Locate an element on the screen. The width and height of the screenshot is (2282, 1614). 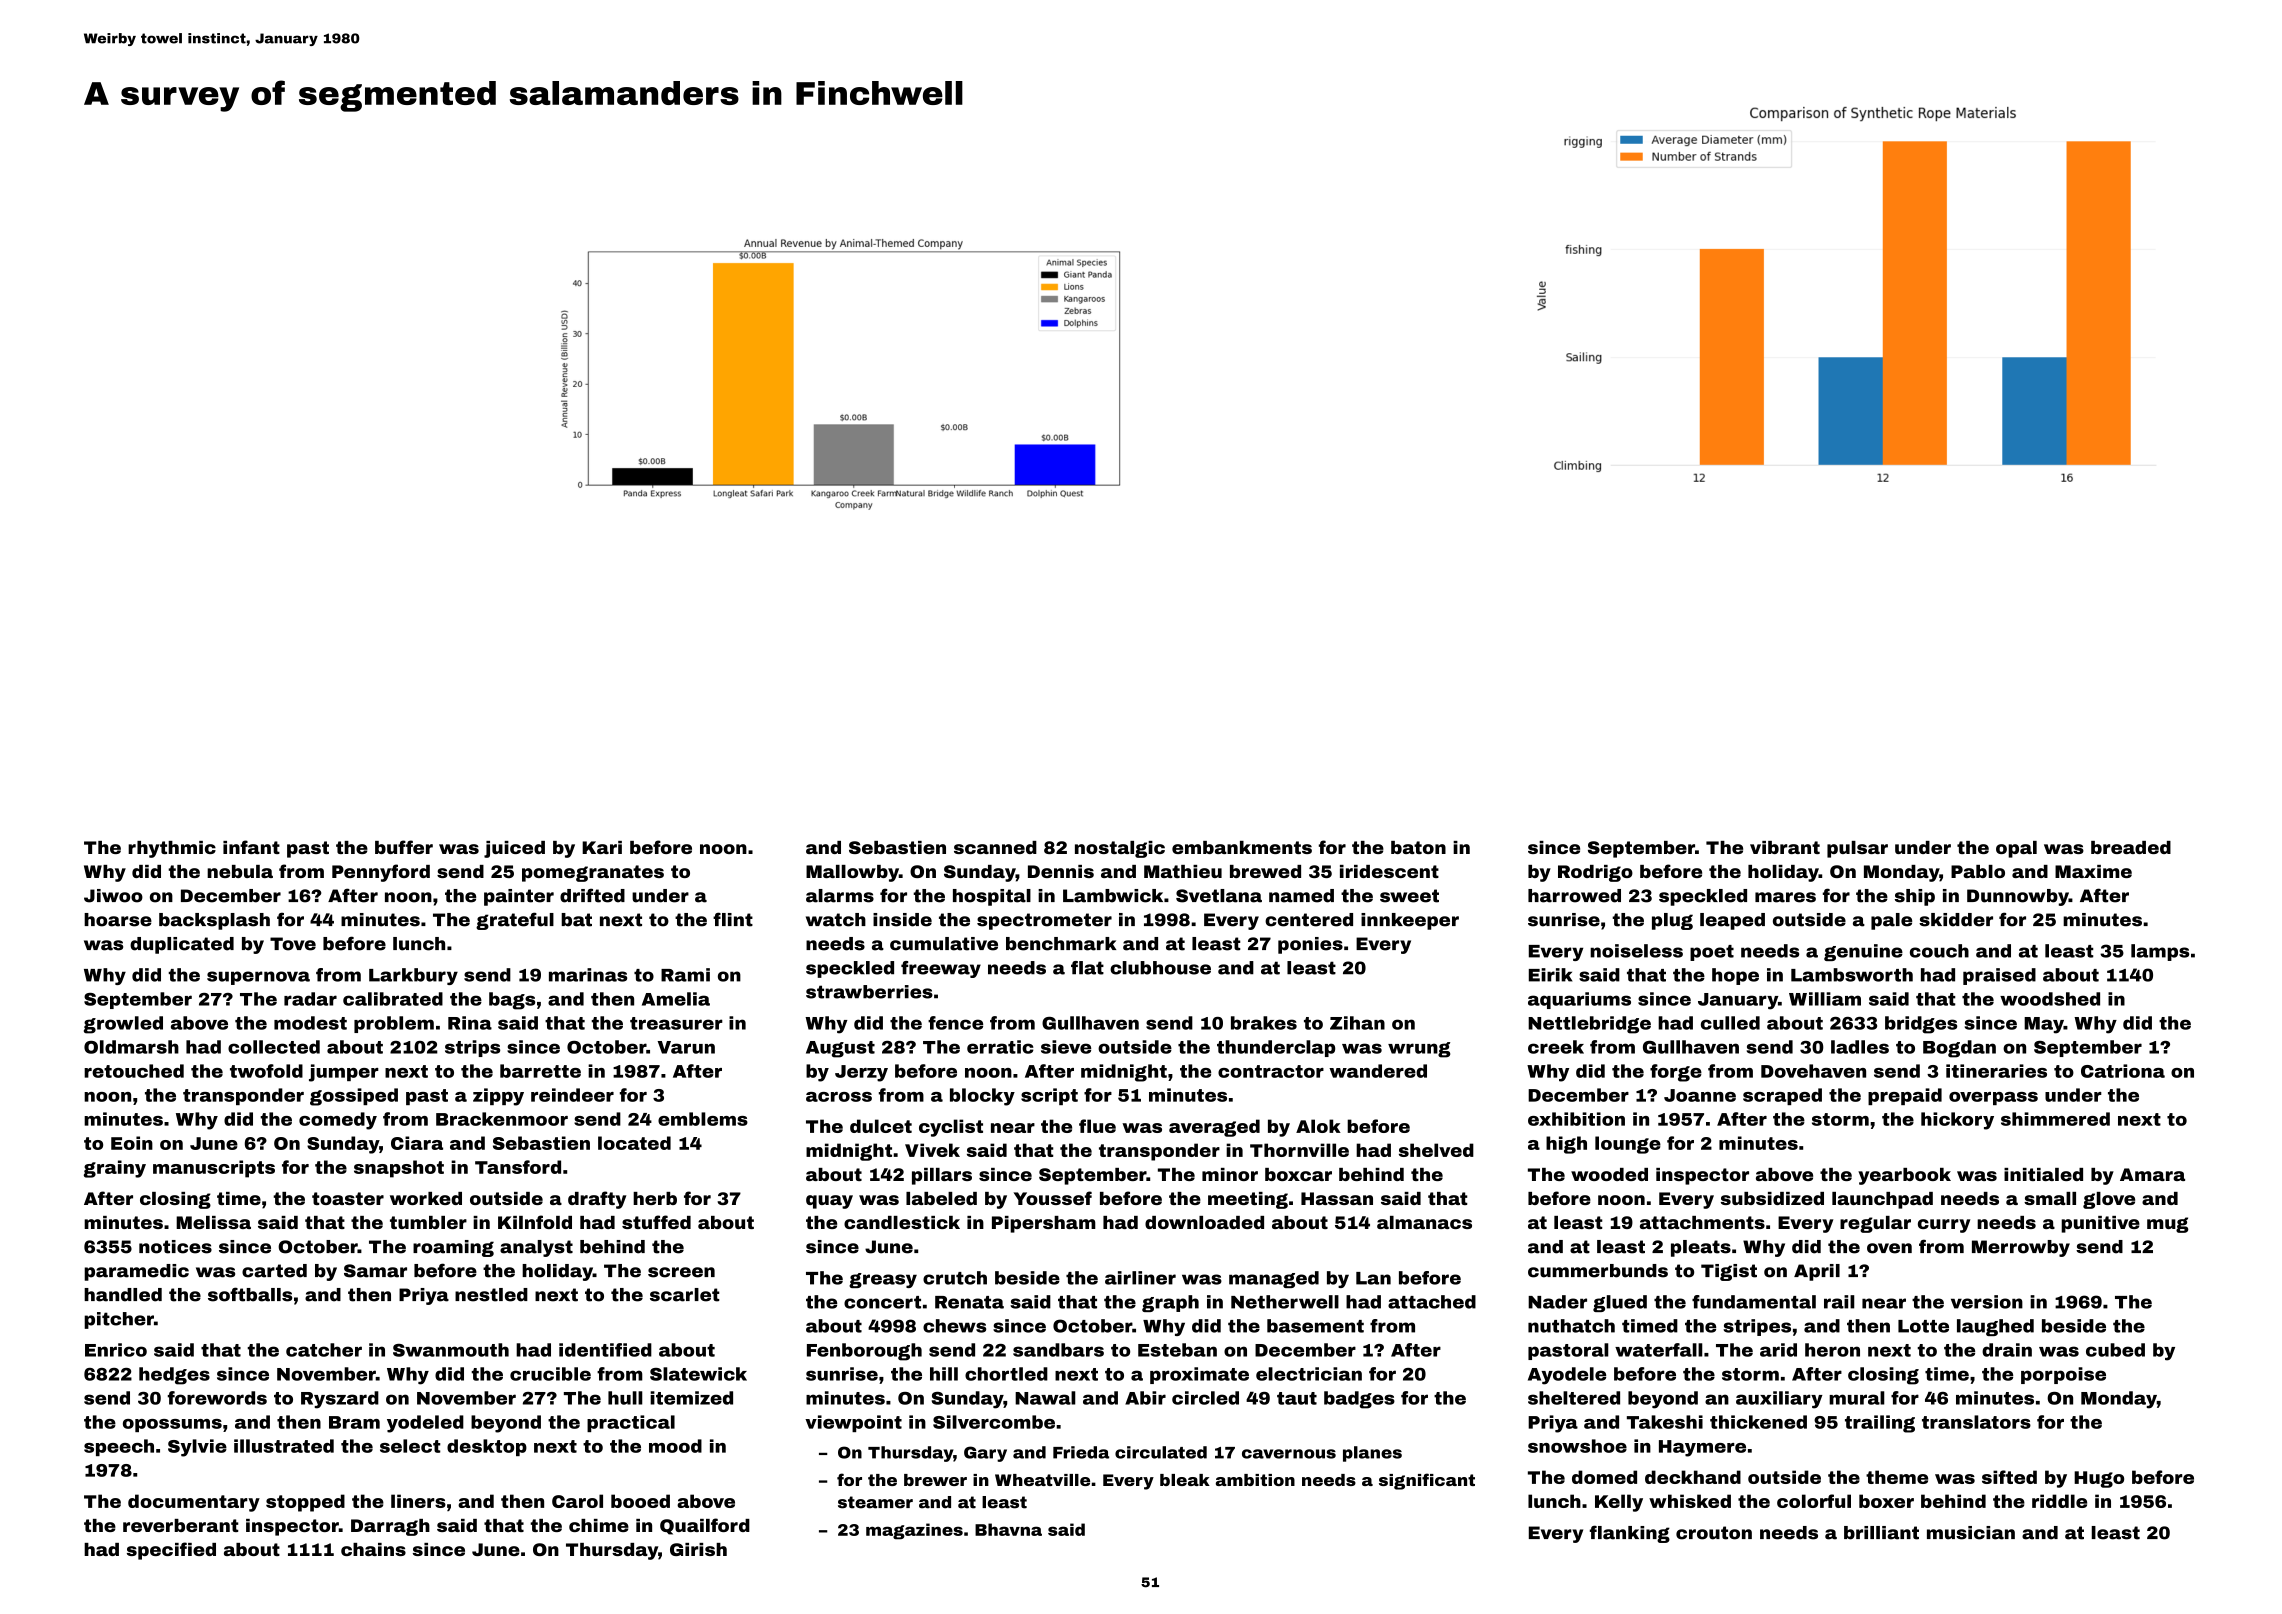
calibrated is located at coordinates (393, 999).
